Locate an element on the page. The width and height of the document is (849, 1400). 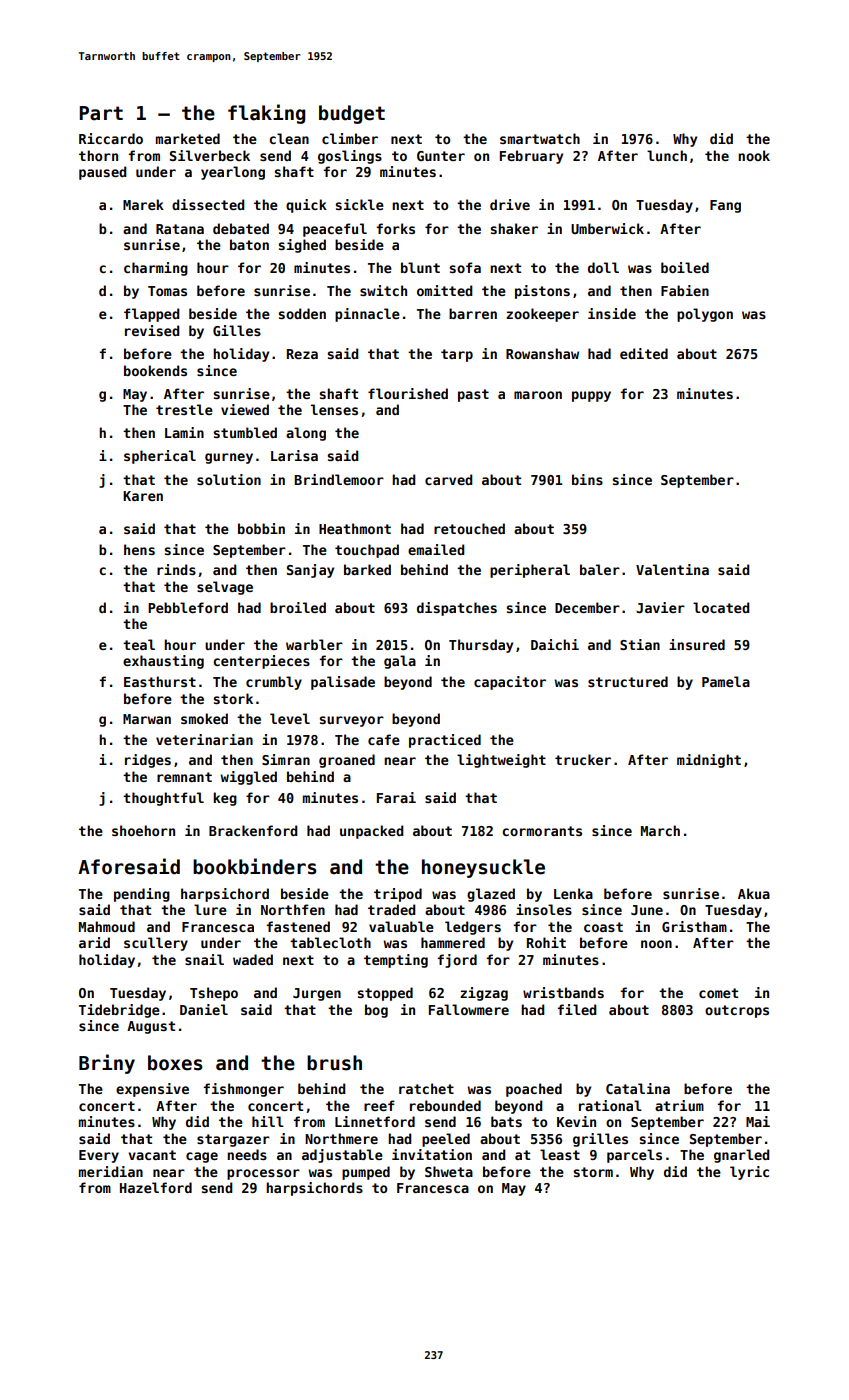
Hazelford is located at coordinates (156, 1187).
